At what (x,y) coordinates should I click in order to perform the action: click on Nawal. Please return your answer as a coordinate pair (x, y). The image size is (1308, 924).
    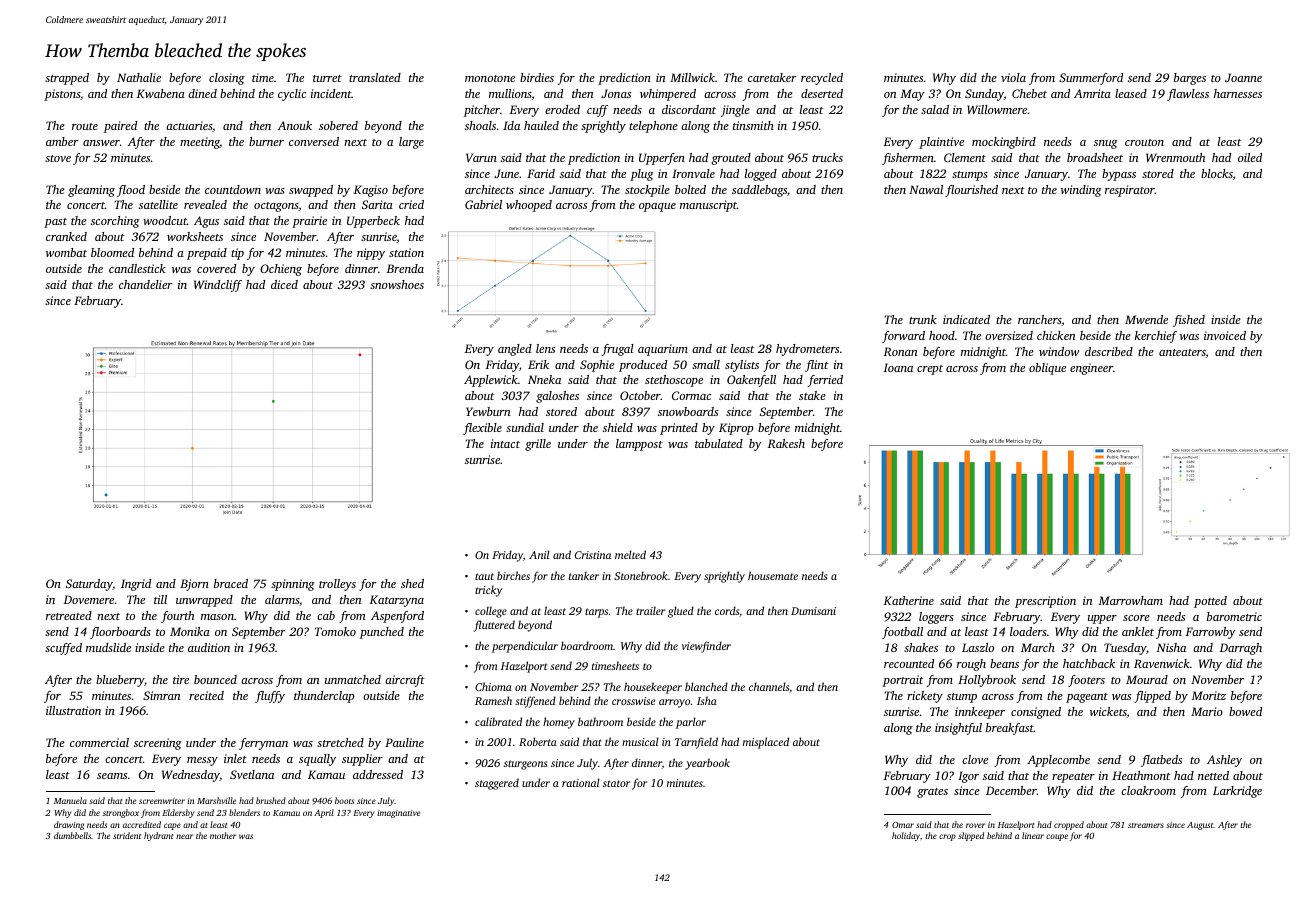
    Looking at the image, I should click on (926, 189).
